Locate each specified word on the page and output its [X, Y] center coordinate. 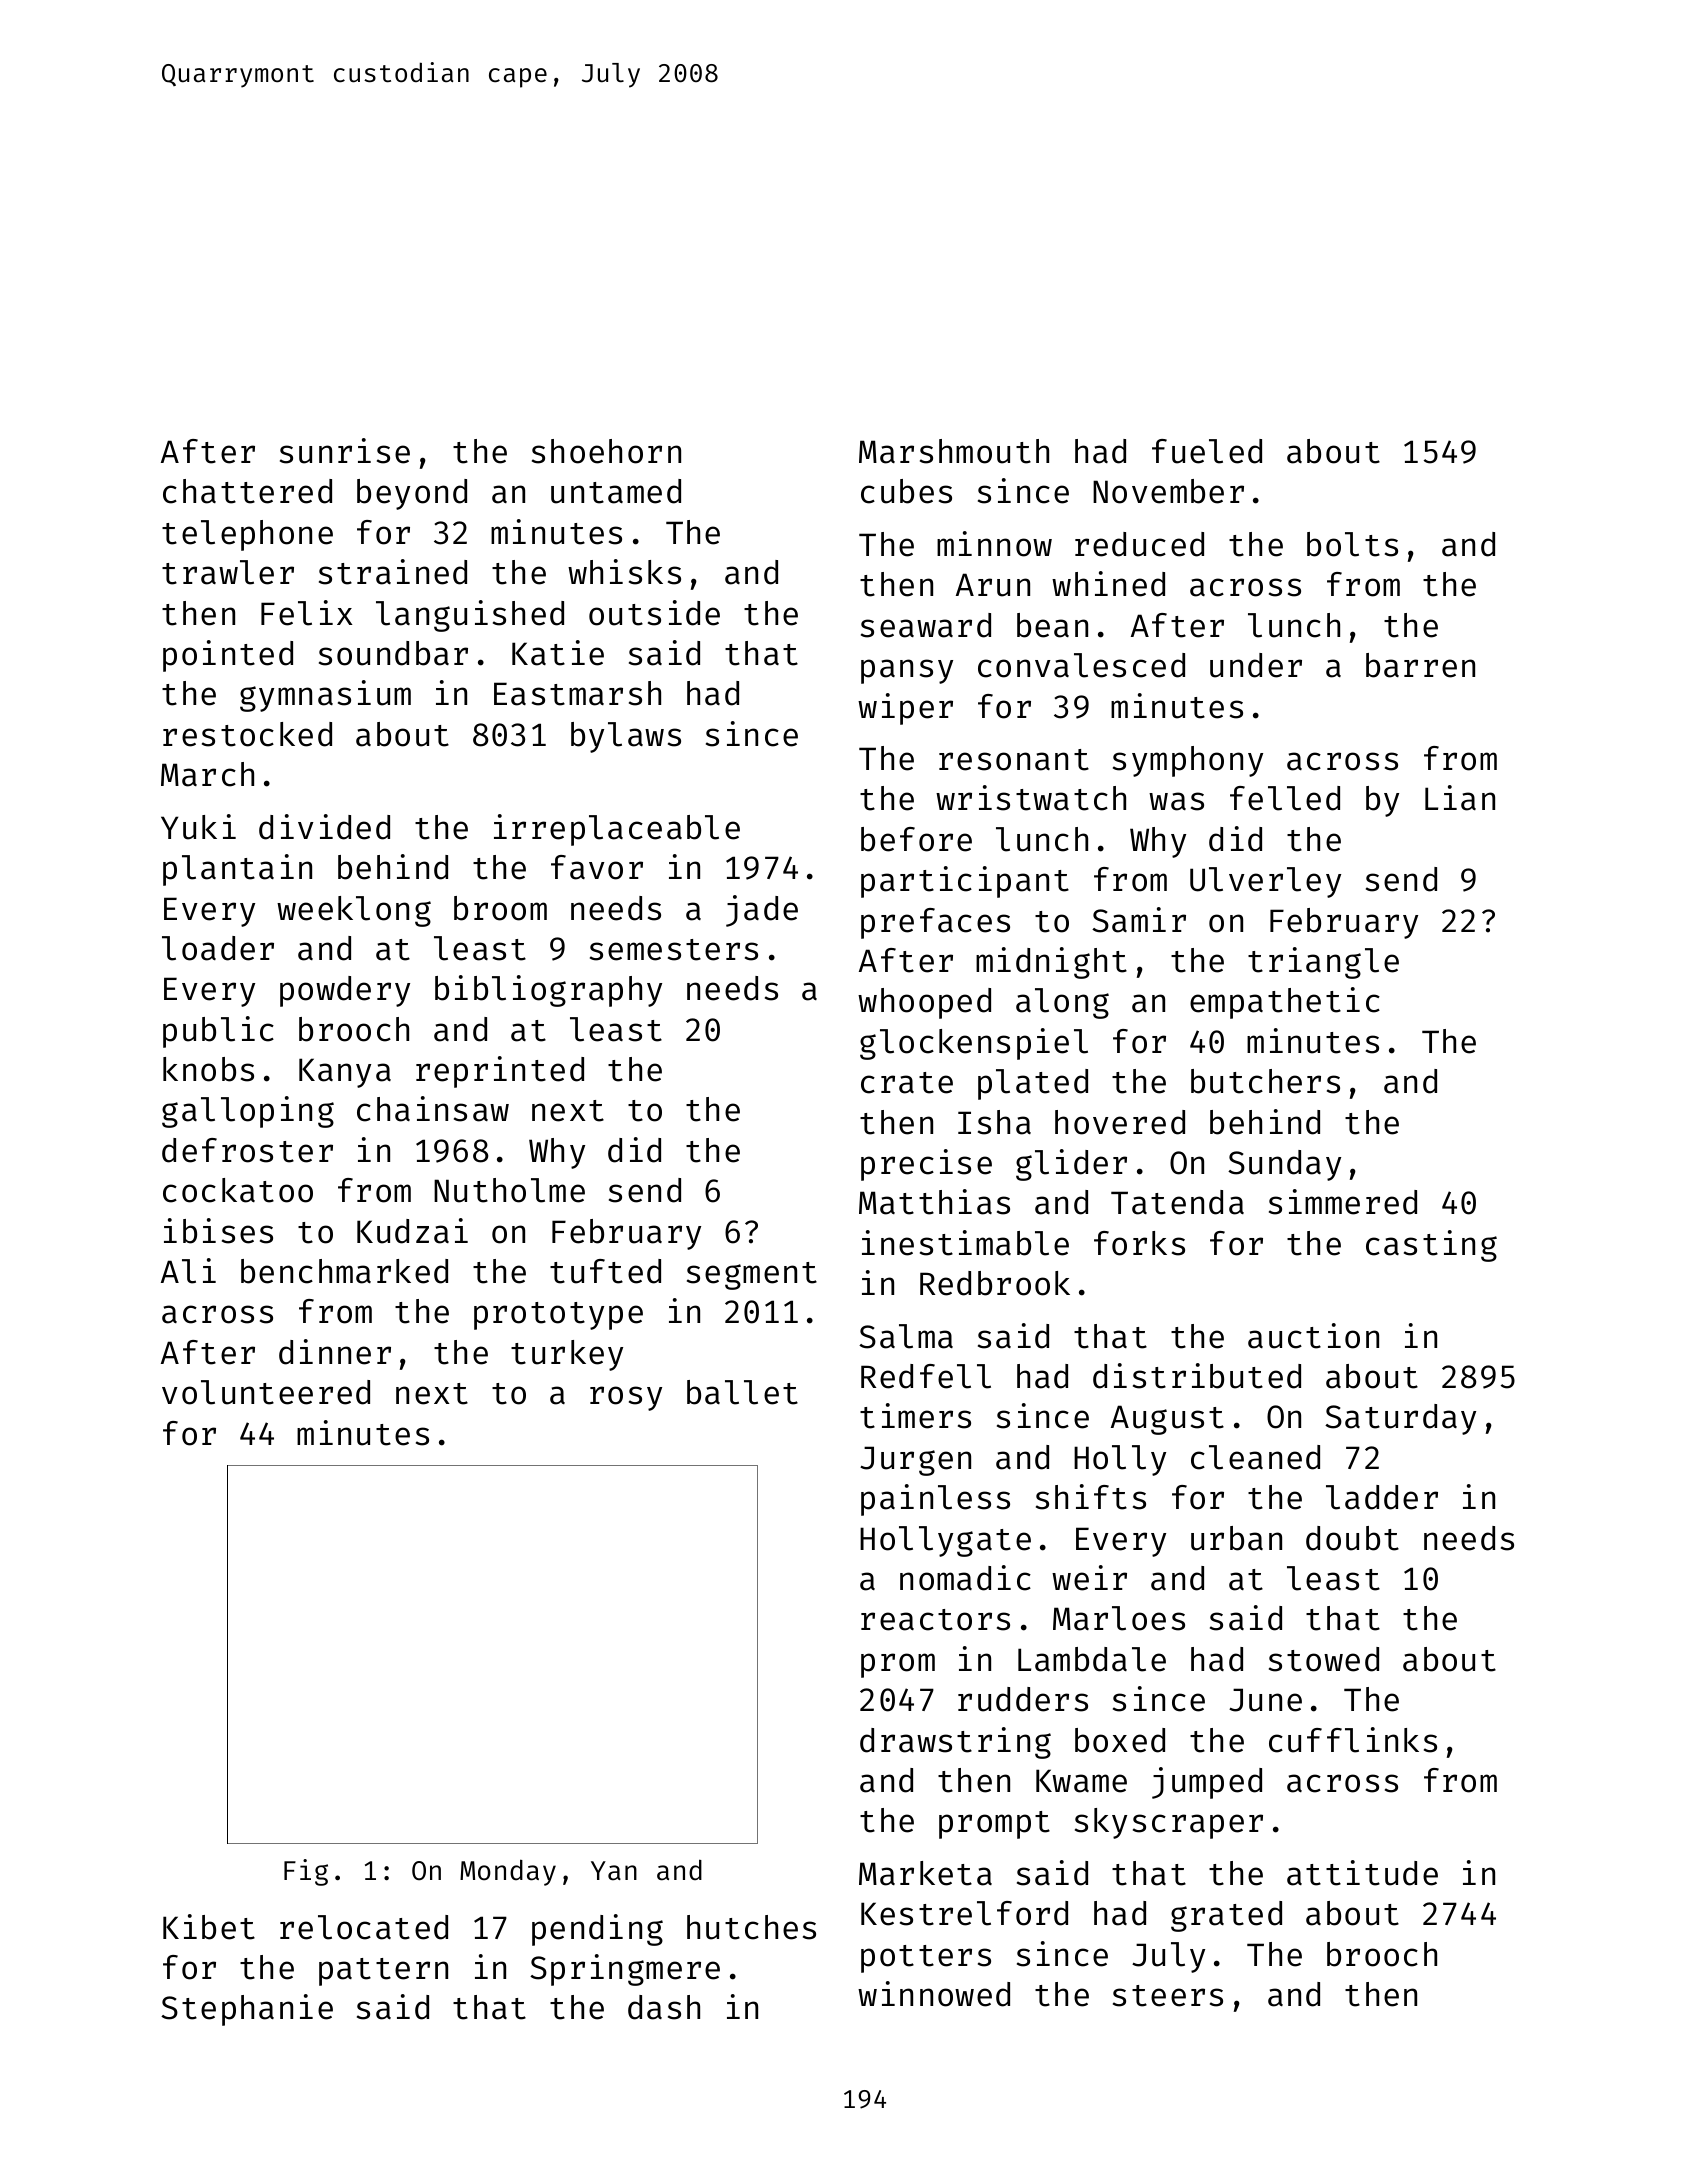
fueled [1207, 451]
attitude [1362, 1873]
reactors [935, 1620]
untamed [616, 491]
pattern [383, 1972]
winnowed [934, 1994]
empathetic [1285, 1003]
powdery [345, 991]
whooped [924, 1003]
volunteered [266, 1392]
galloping [248, 1112]
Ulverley [1265, 882]
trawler [228, 572]
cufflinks [1353, 1740]
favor [597, 867]
